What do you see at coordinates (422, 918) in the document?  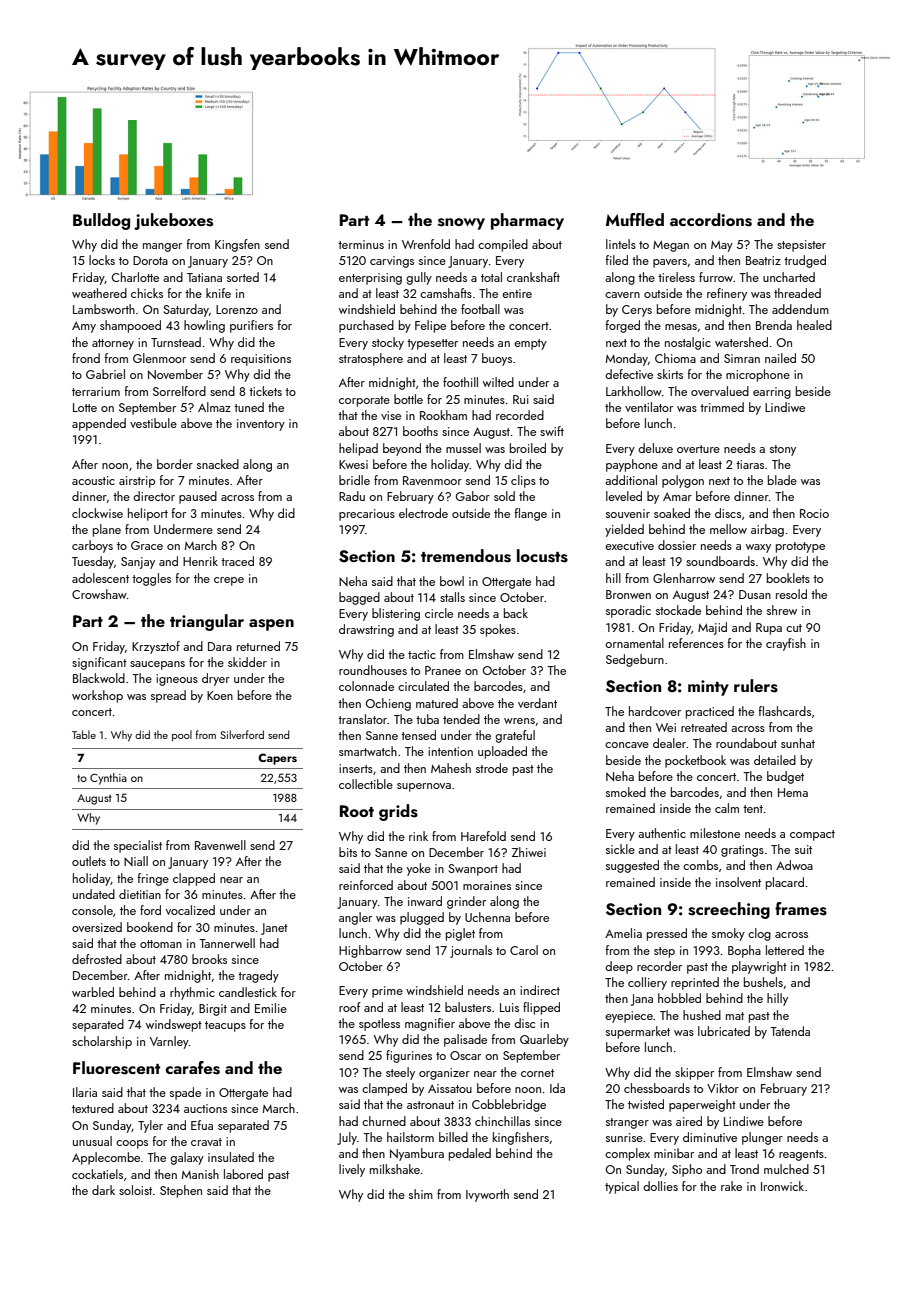 I see `plugged` at bounding box center [422, 918].
